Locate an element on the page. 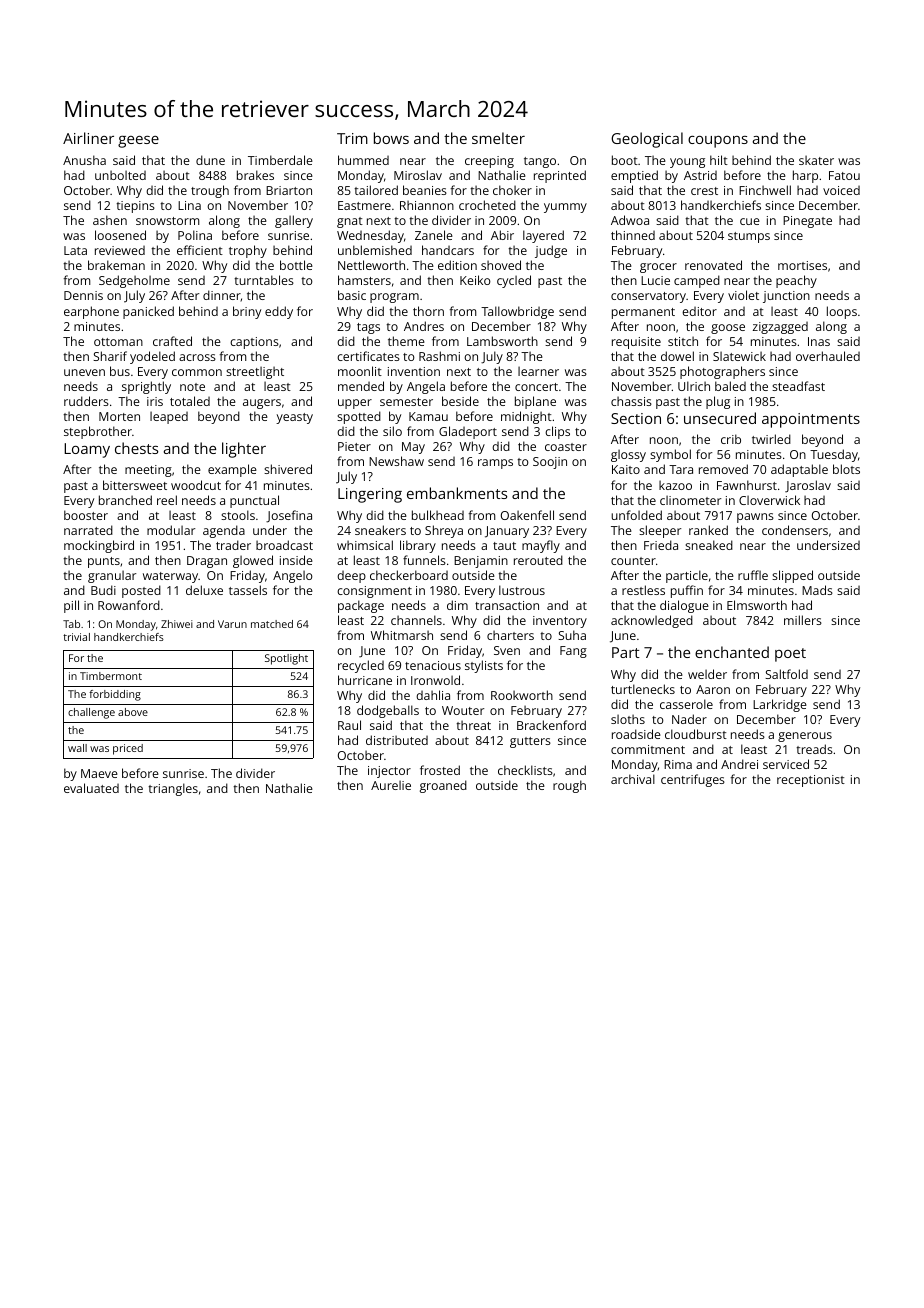  groaned is located at coordinates (443, 786).
